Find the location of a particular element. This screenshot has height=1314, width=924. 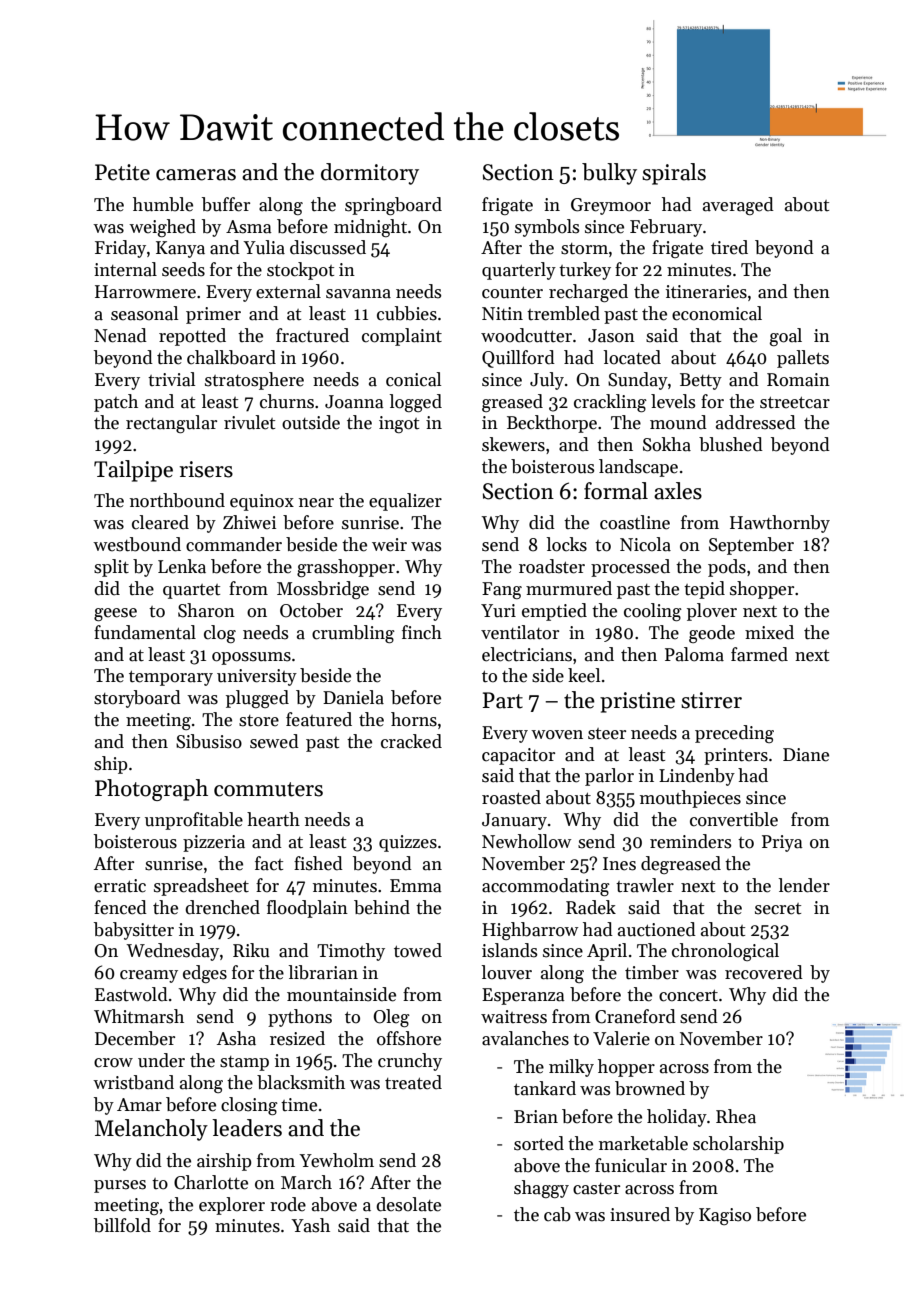

desolate is located at coordinates (408, 1204).
